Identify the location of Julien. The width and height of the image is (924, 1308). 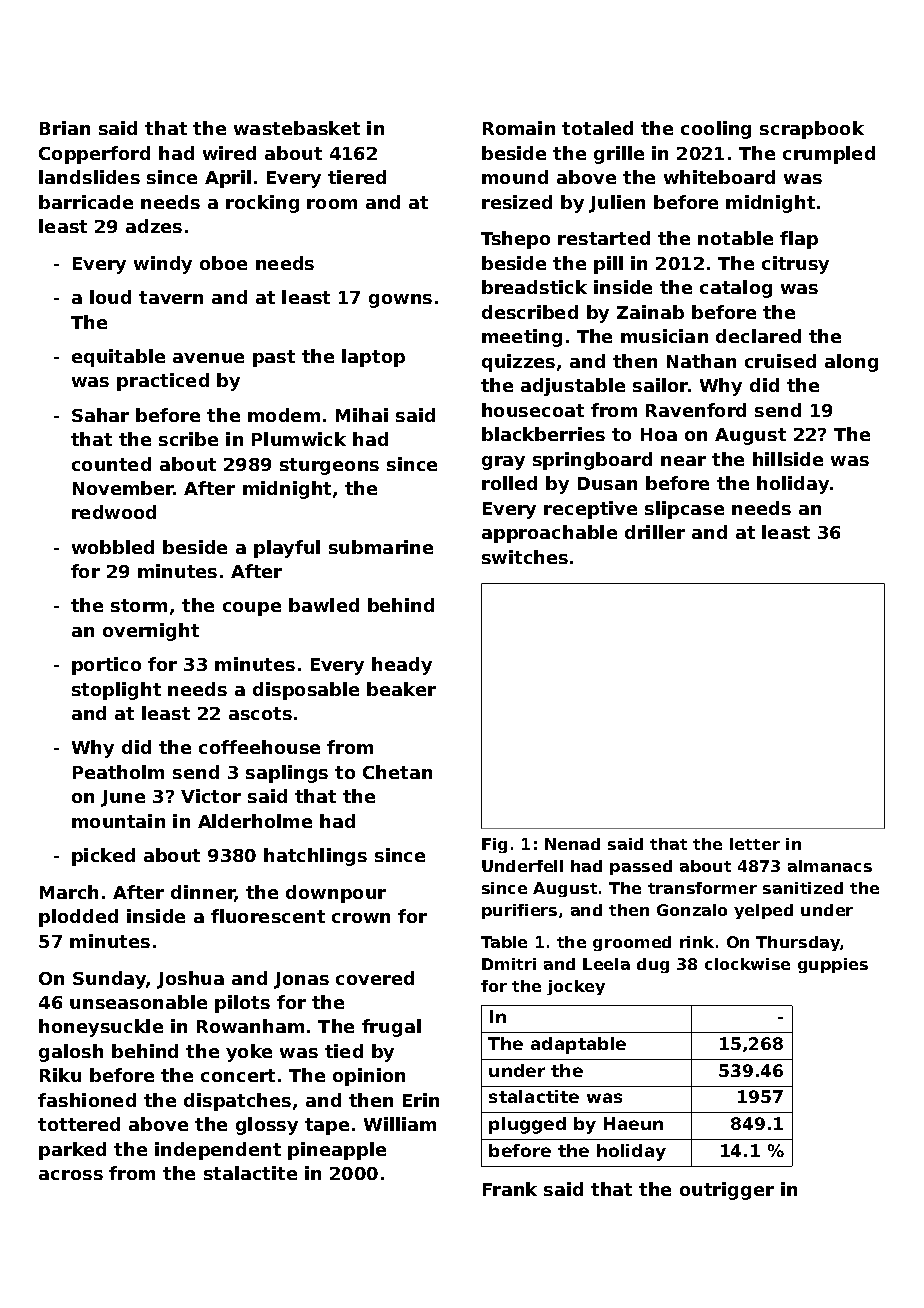
(617, 204).
